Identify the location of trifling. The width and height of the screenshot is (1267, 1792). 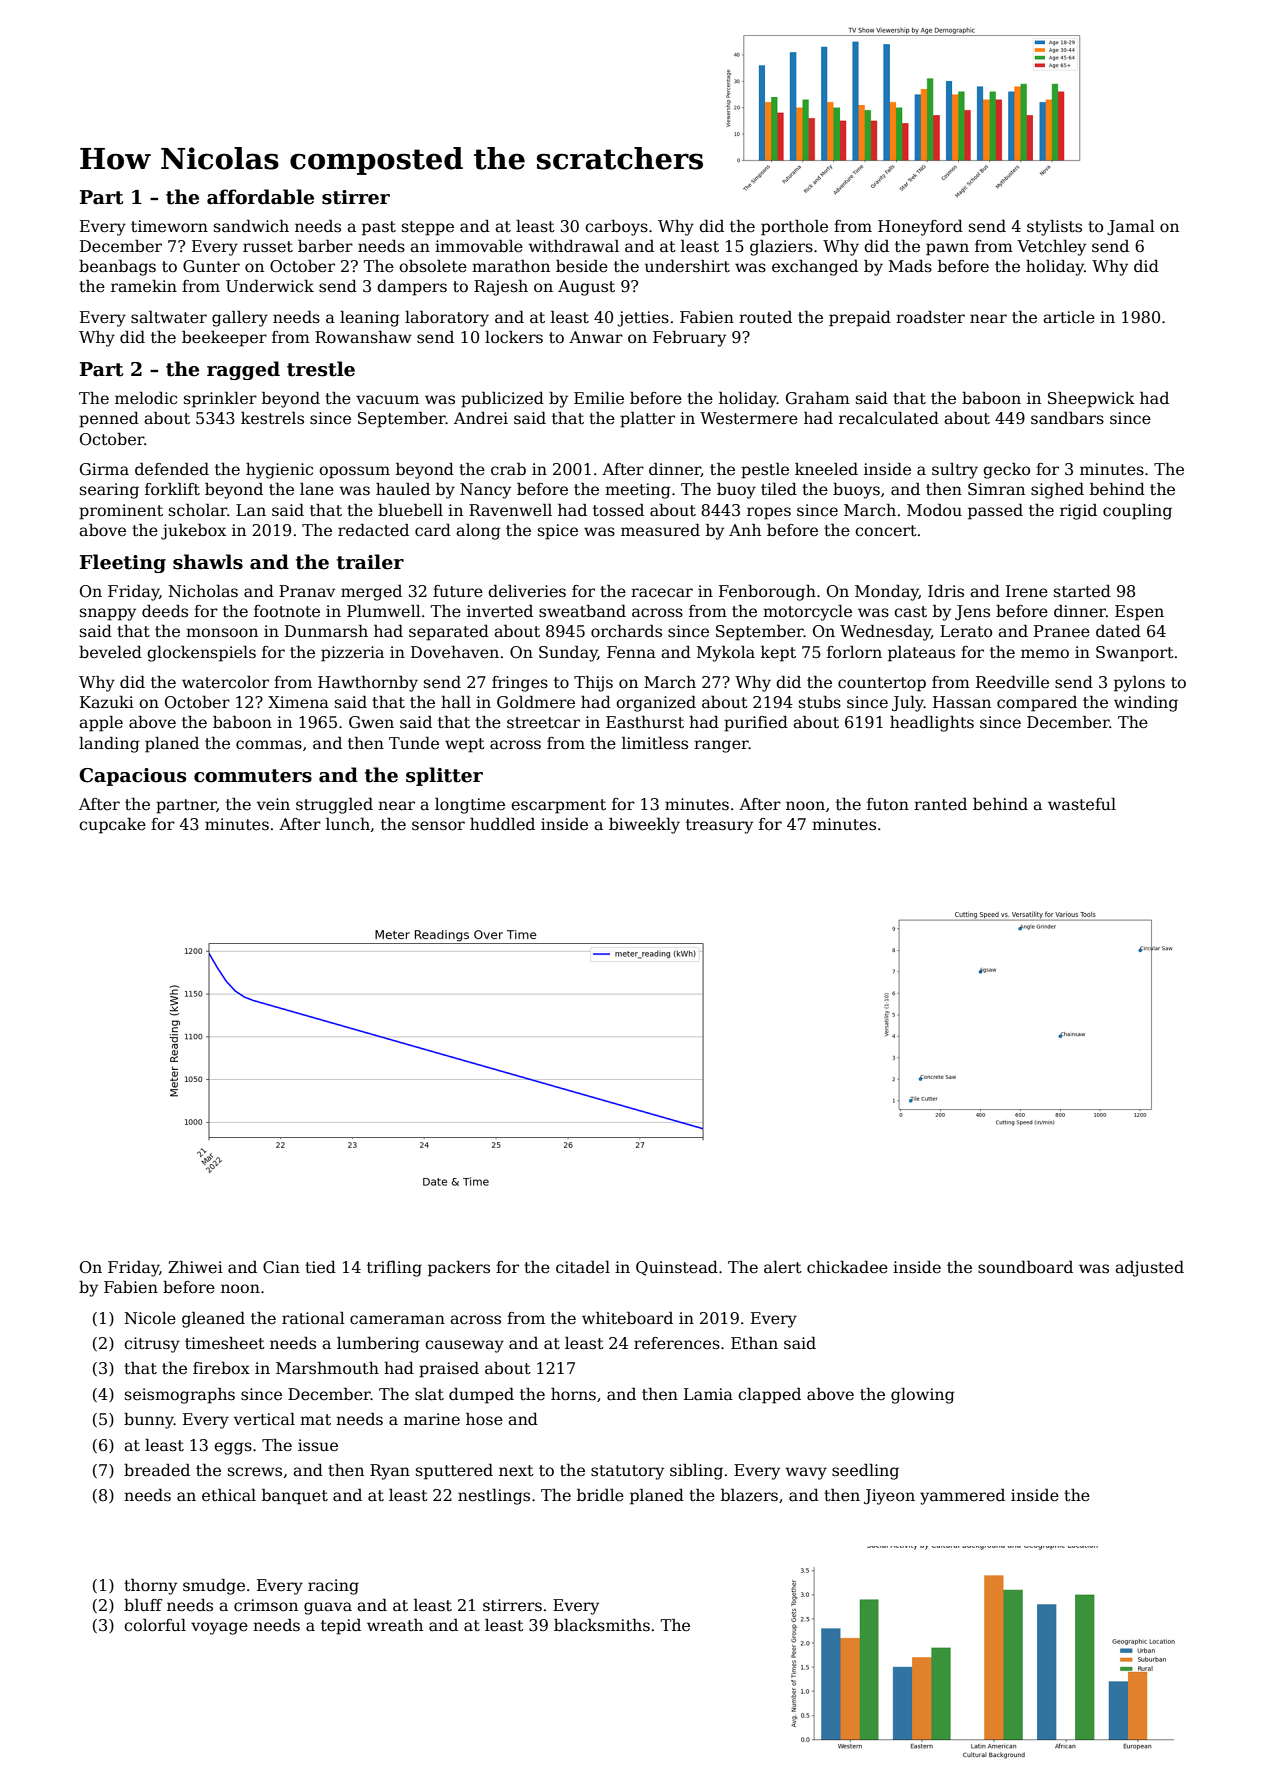
(394, 1269).
